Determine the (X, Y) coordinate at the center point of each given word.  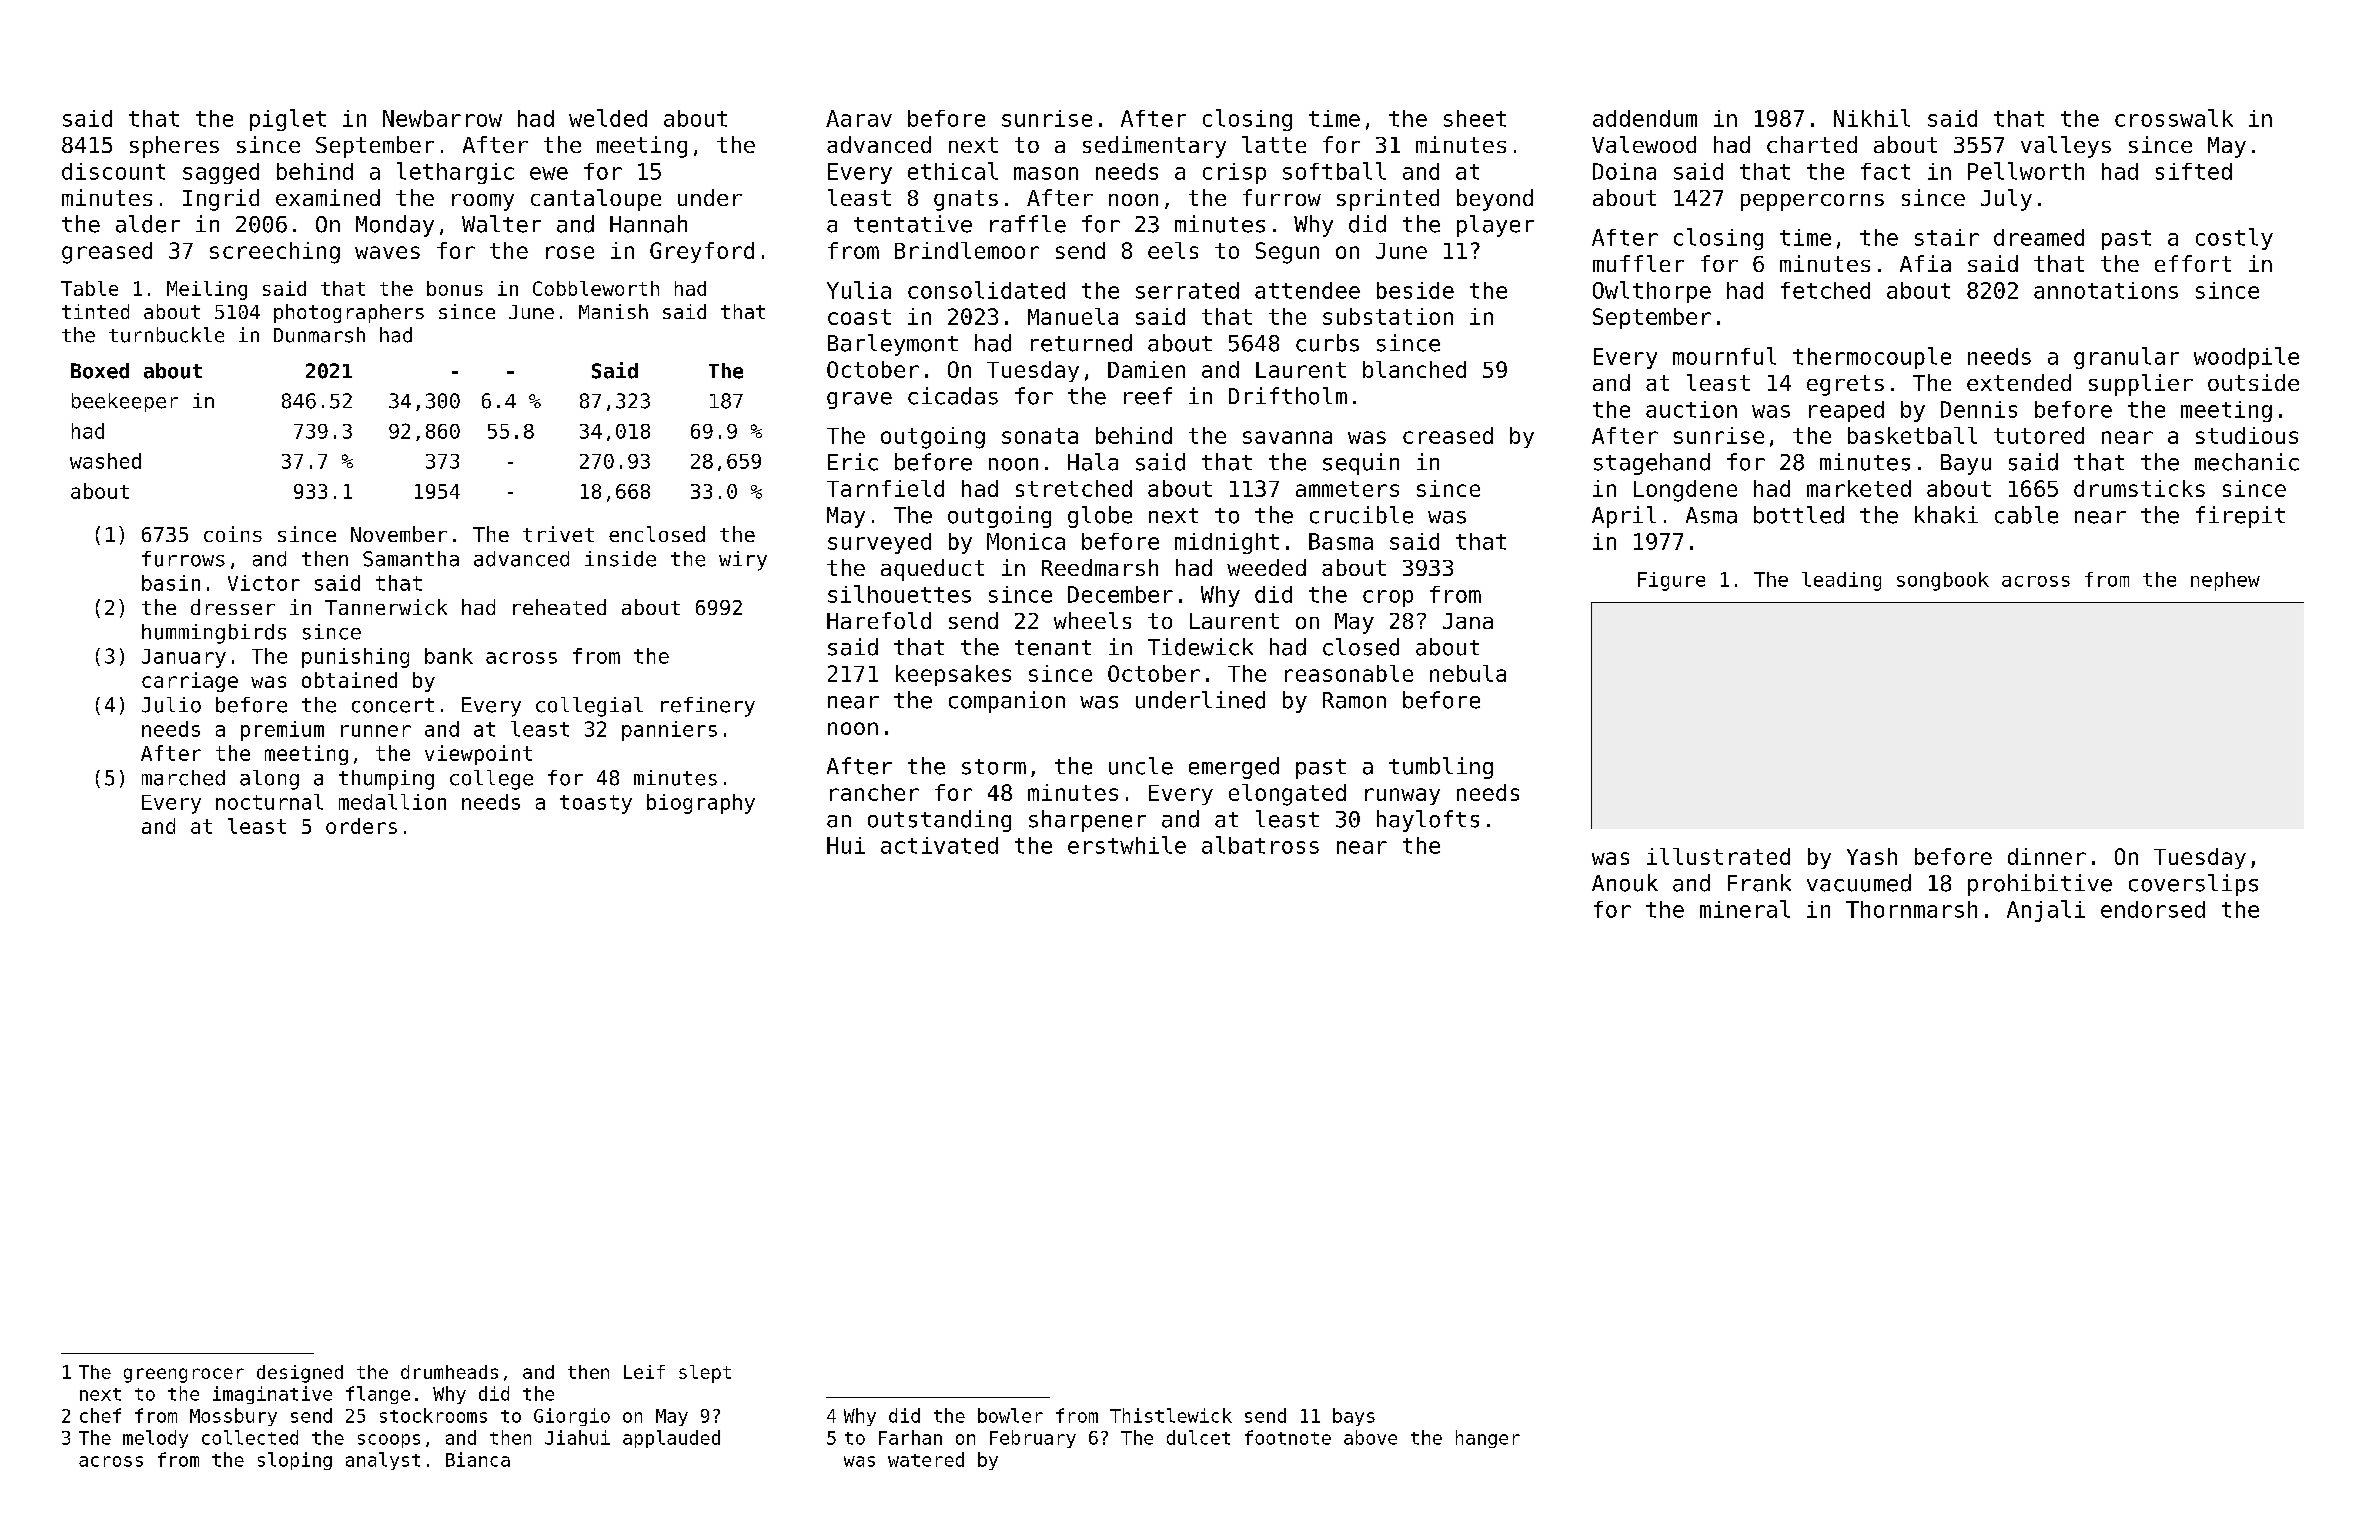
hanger (1488, 1439)
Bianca (478, 1459)
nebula (1468, 673)
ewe (549, 173)
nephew (2225, 581)
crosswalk (2174, 118)
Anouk (1625, 883)
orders (361, 826)
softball (1334, 171)
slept (705, 1374)
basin (171, 583)
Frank (1759, 883)
